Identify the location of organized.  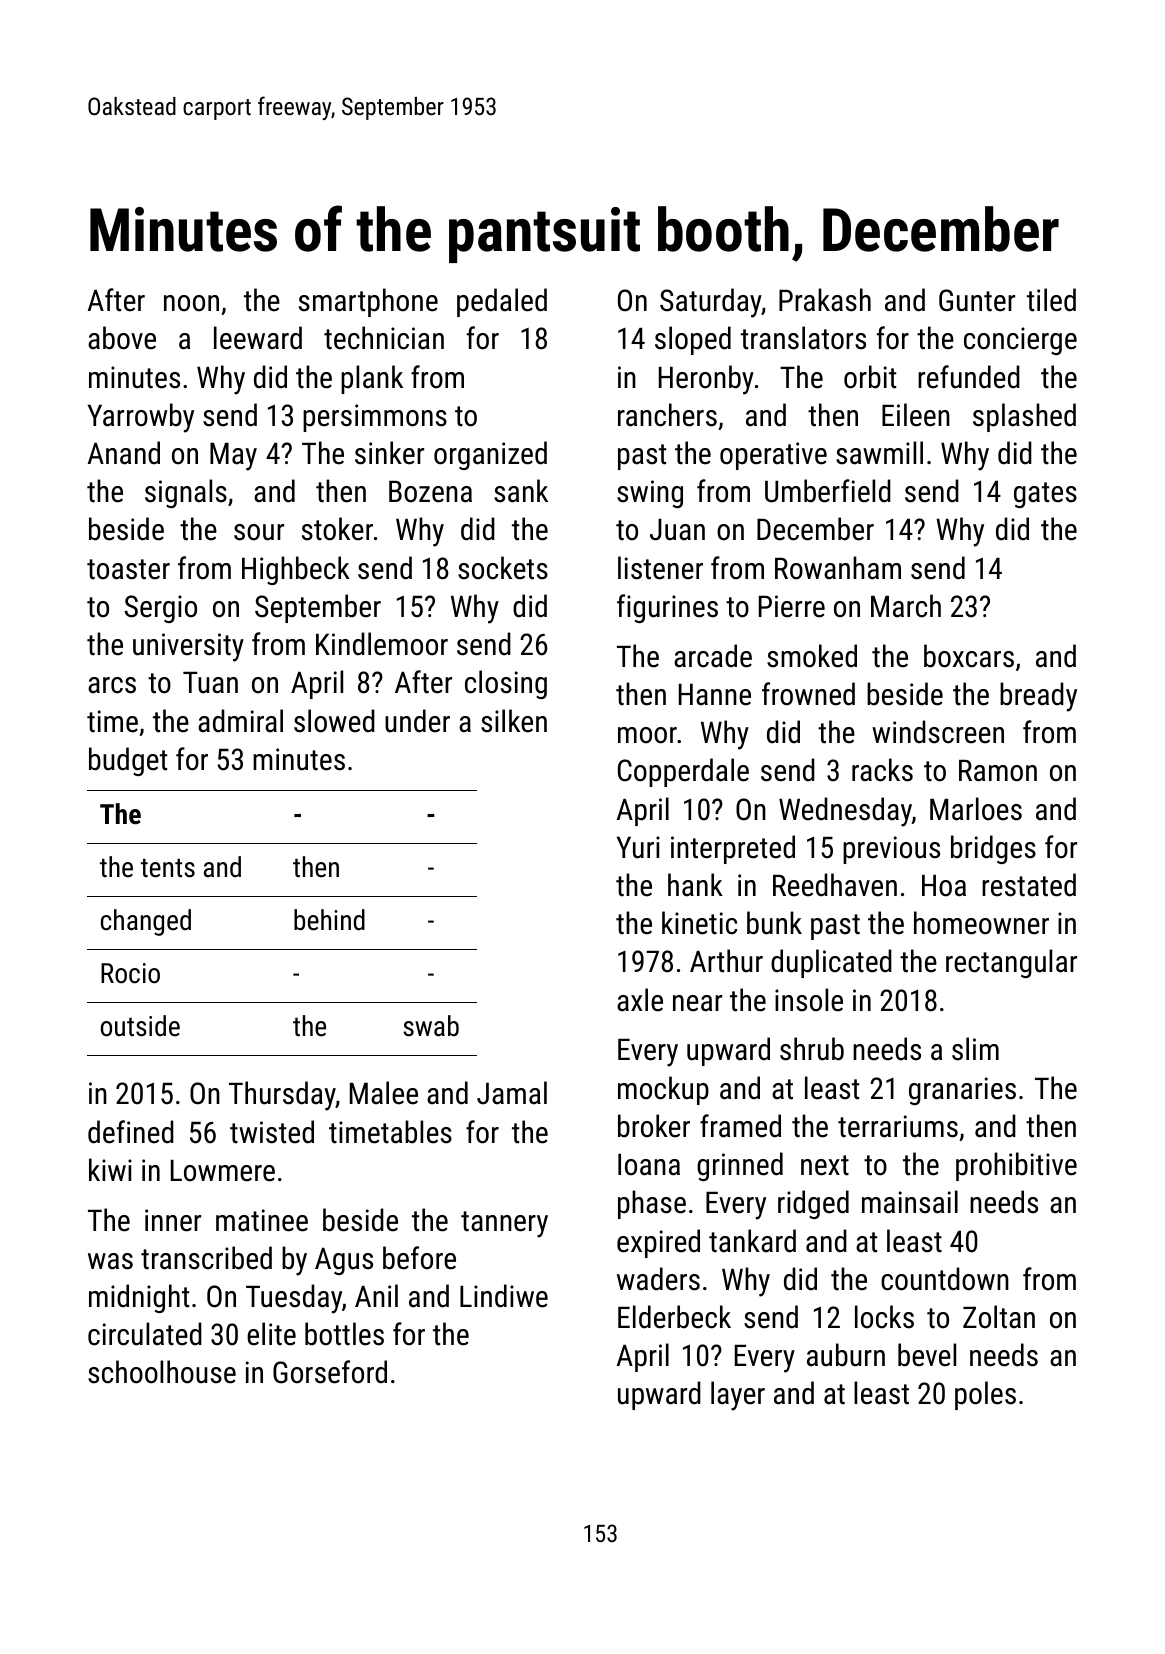
(490, 455).
